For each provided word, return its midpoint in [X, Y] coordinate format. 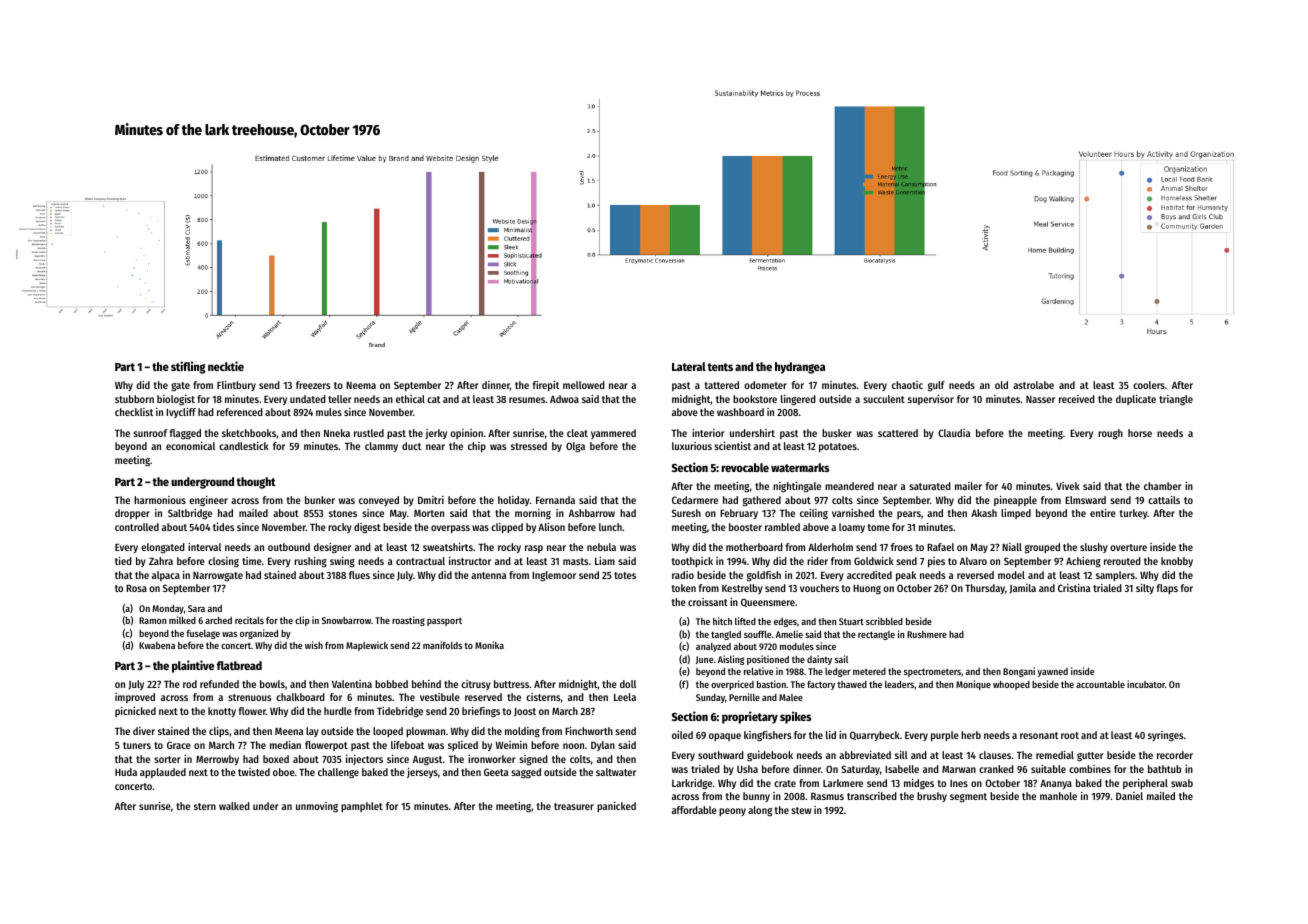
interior [708, 433]
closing [223, 562]
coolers [1149, 385]
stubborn [134, 399]
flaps [1167, 589]
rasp [534, 549]
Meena [289, 731]
